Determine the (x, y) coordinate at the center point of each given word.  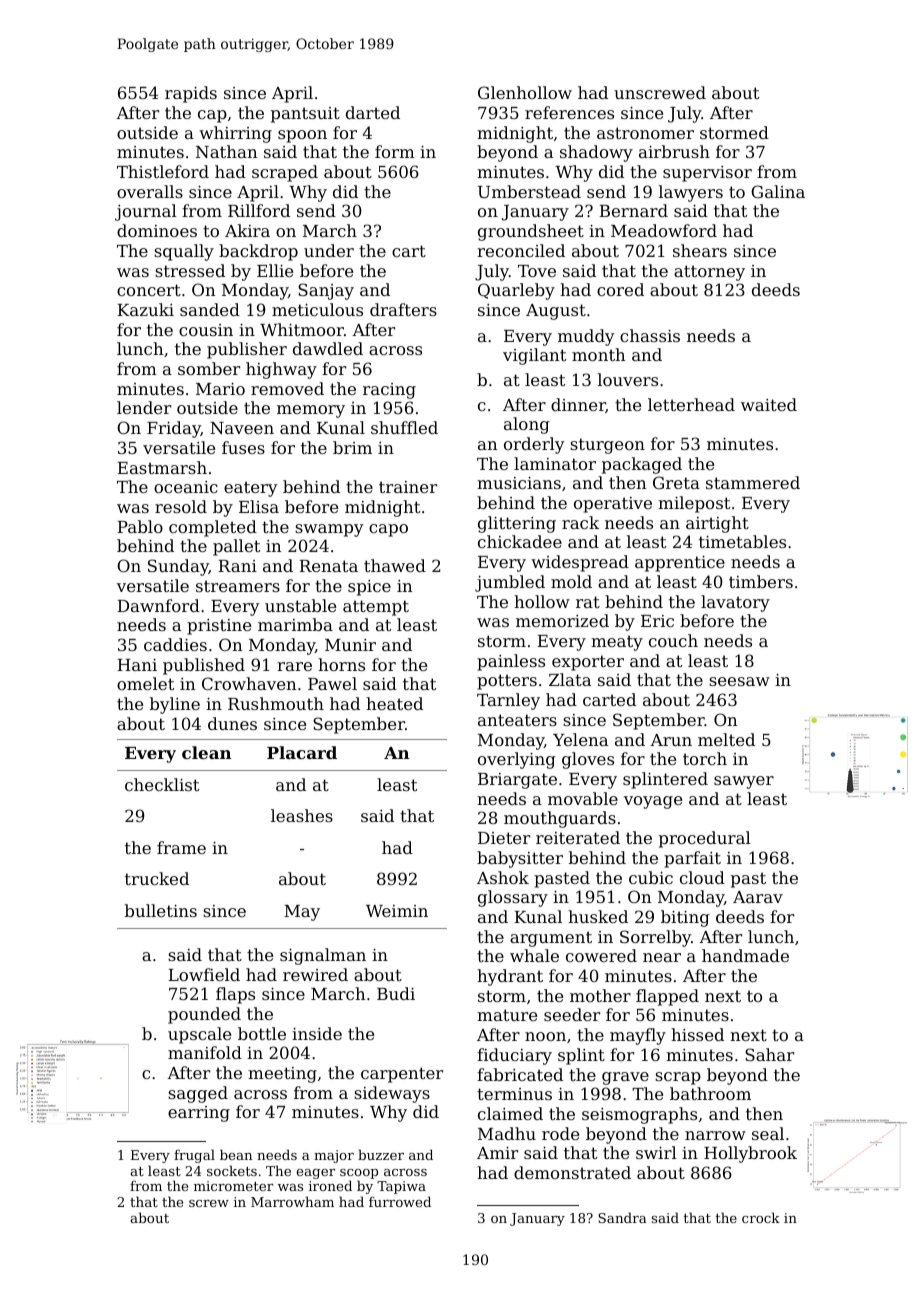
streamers (238, 586)
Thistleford (163, 171)
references (569, 112)
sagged (198, 1094)
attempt (376, 608)
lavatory (735, 603)
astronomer (645, 133)
